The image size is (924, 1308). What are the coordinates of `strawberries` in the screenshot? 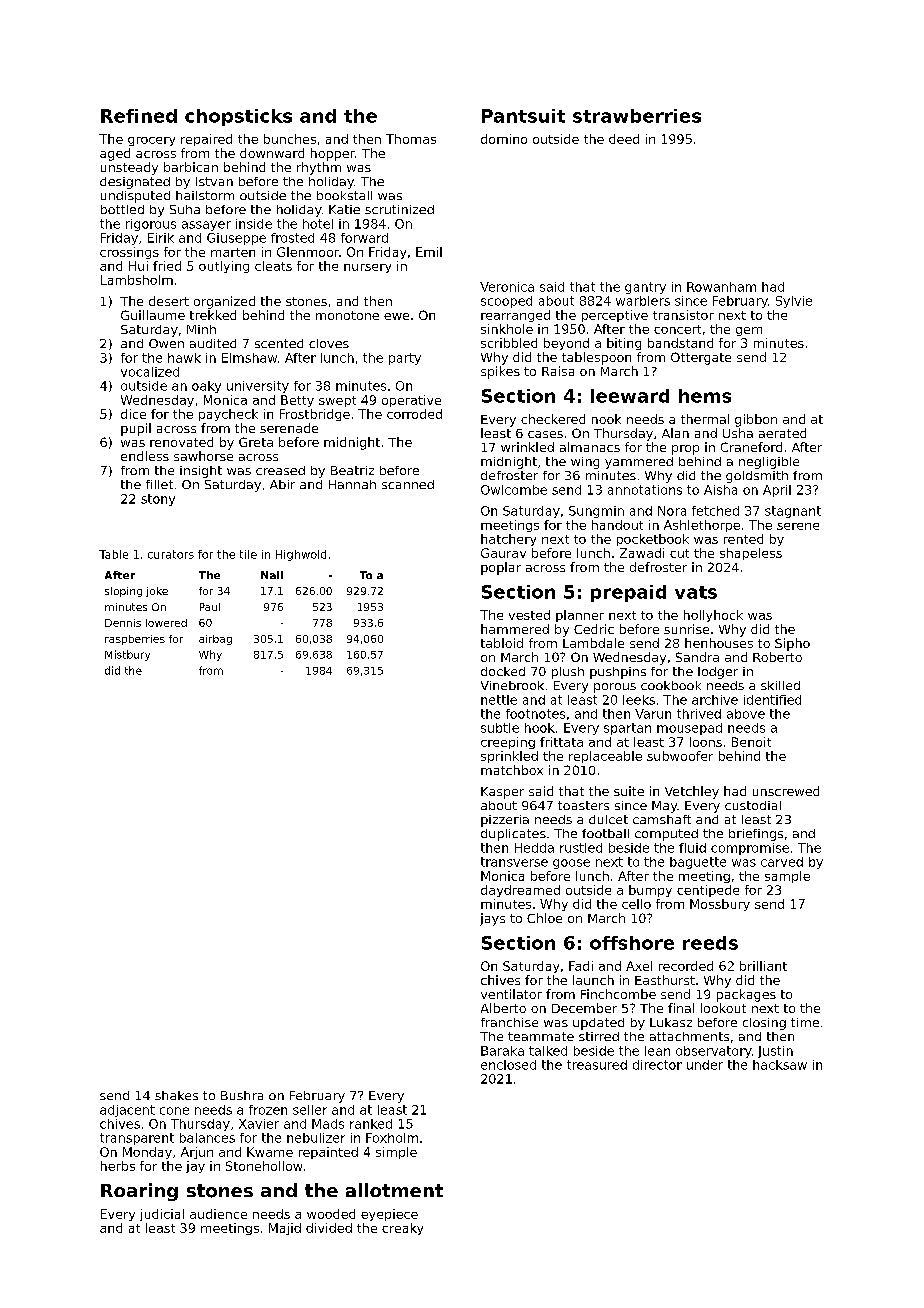 It's located at (637, 116).
